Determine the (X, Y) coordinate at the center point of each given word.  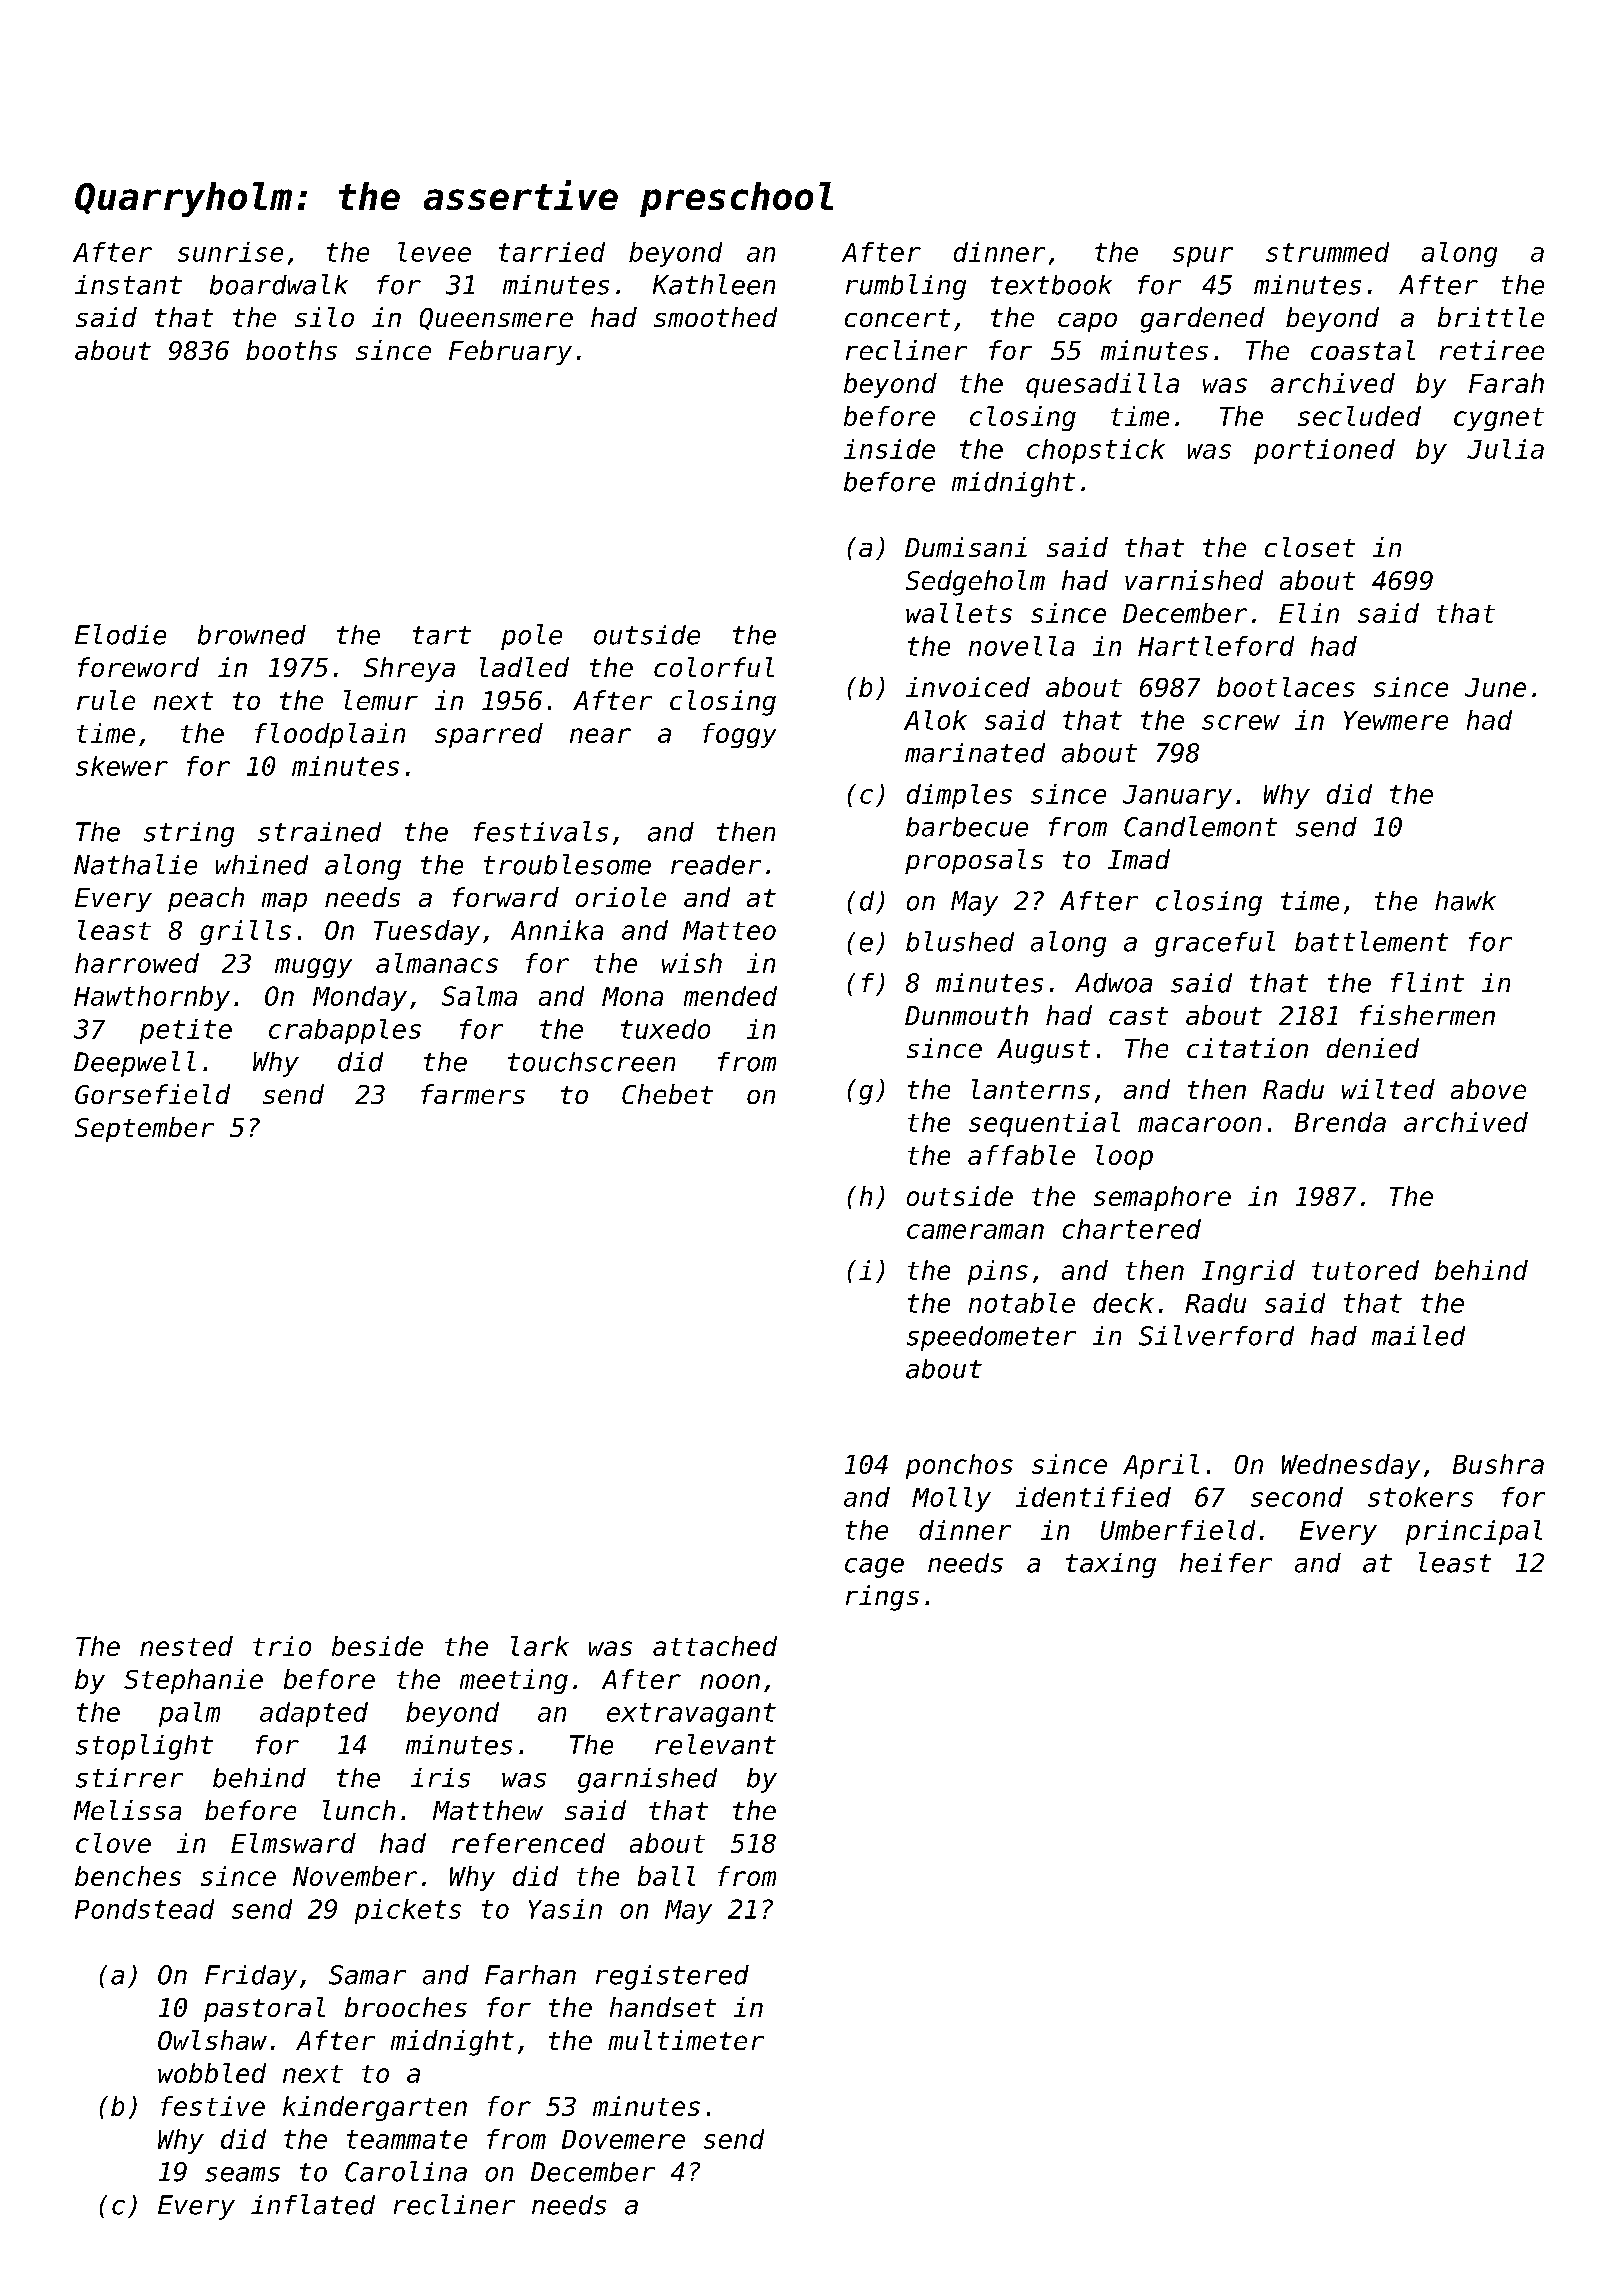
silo (324, 317)
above (1488, 1089)
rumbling (906, 287)
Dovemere (623, 2139)
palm (189, 1714)
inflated (313, 2204)
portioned (1324, 451)
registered (672, 1977)
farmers (473, 1094)
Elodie (120, 634)
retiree (1492, 350)
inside (889, 449)
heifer (1226, 1563)
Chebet (667, 1094)
